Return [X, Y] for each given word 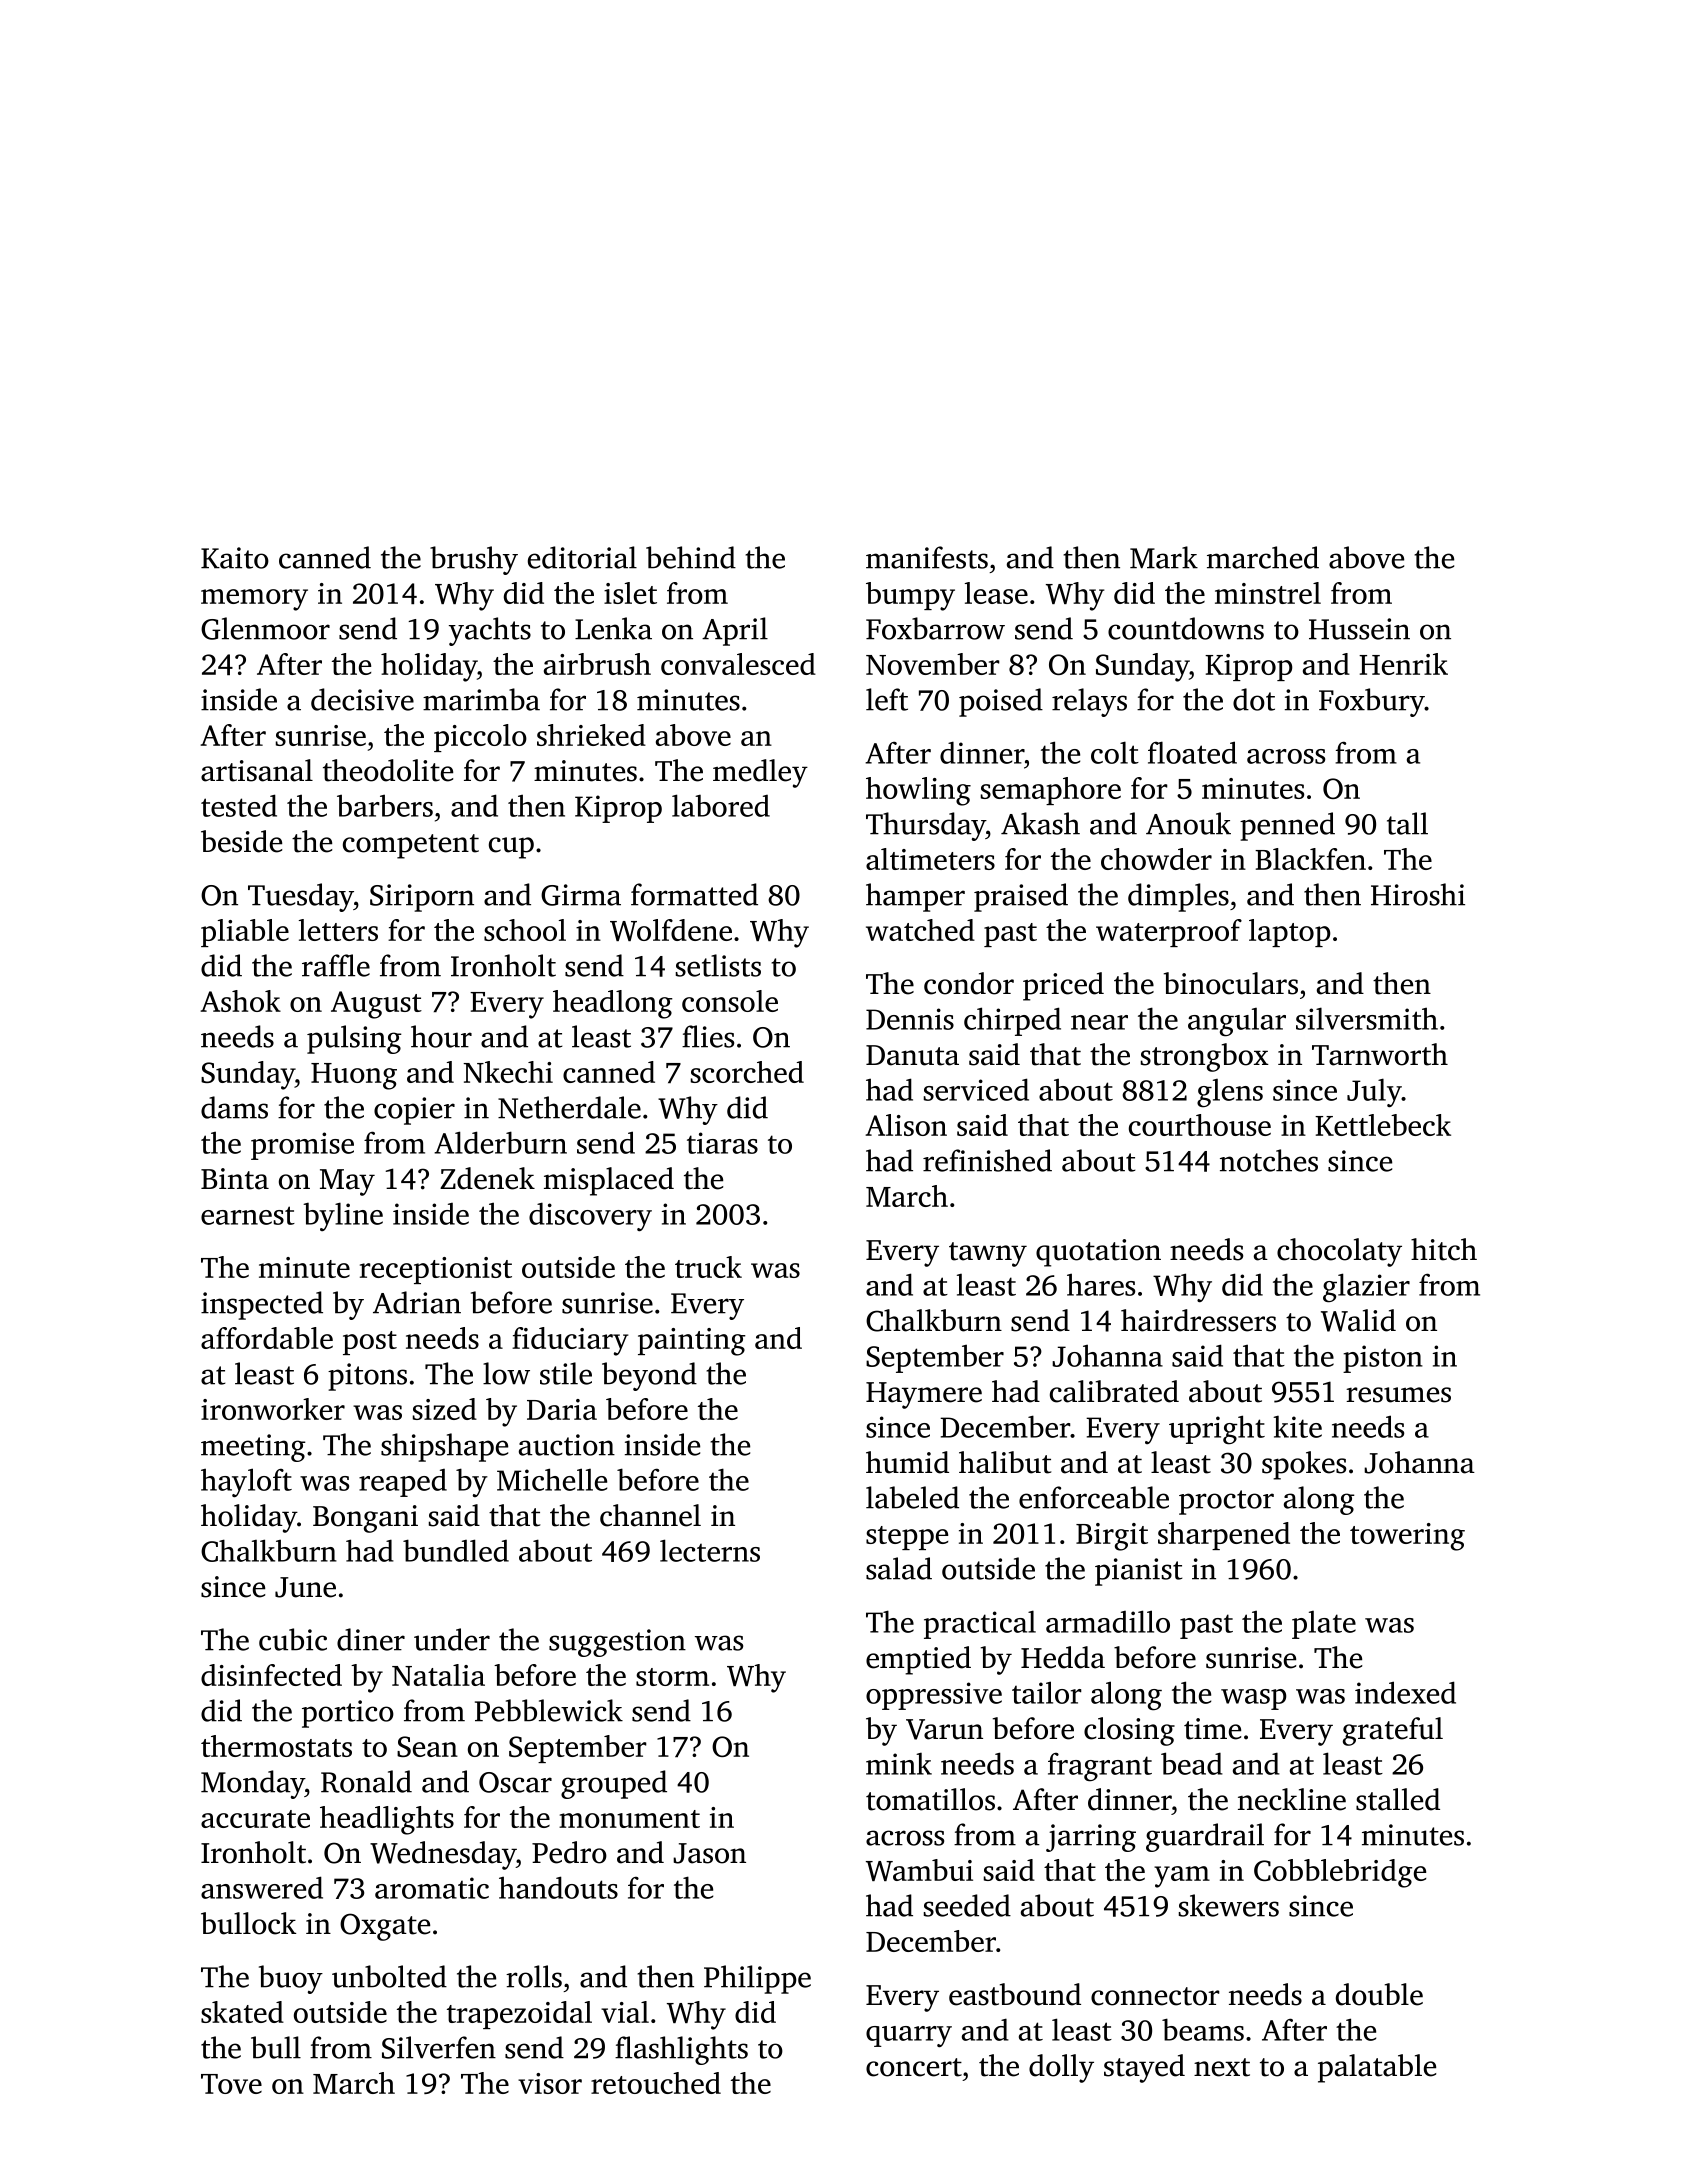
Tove [231, 2084]
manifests [927, 557]
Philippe [757, 1979]
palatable [1377, 2068]
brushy [474, 560]
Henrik [1403, 664]
